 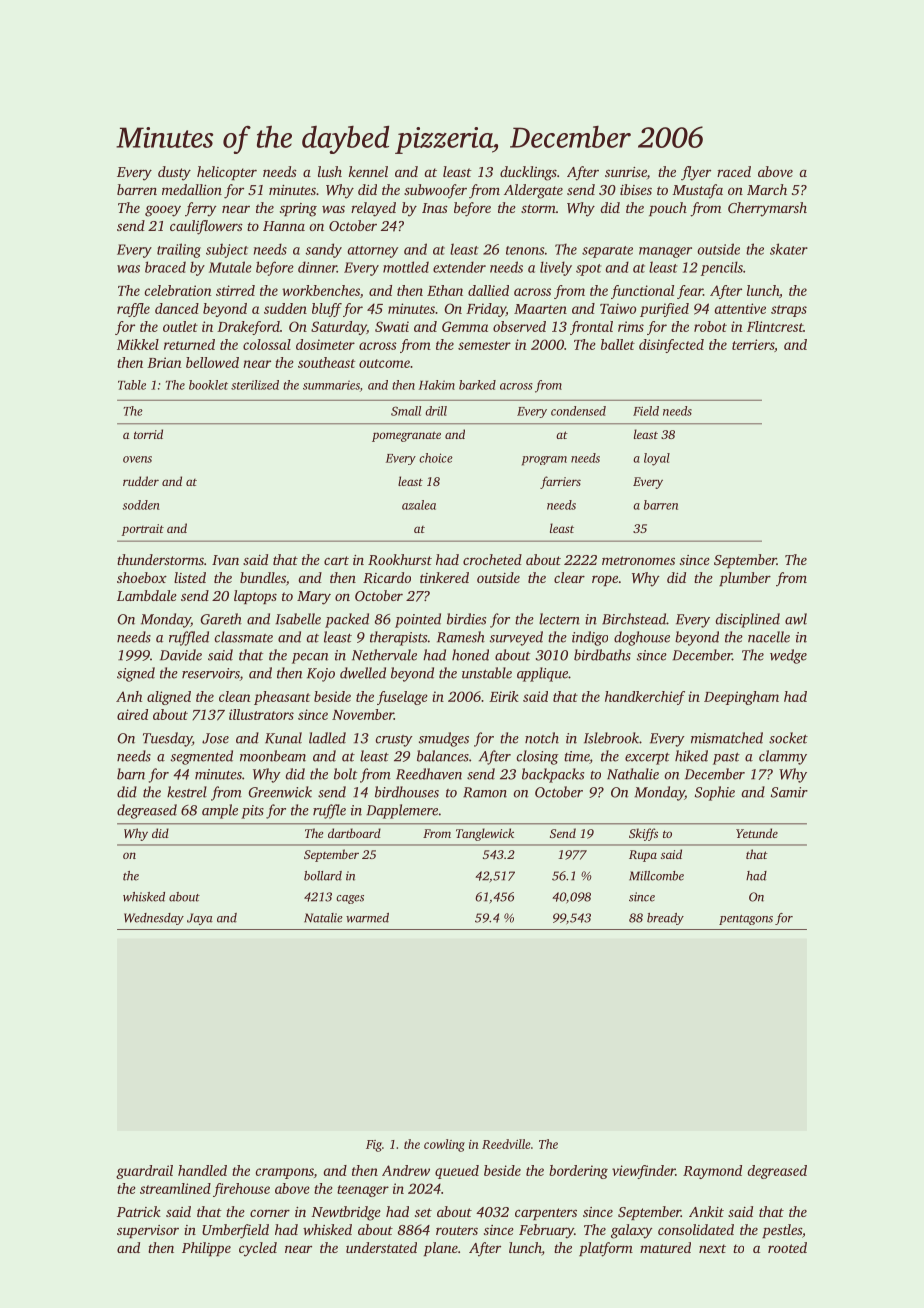 I want to click on firehouse, so click(x=241, y=1190).
